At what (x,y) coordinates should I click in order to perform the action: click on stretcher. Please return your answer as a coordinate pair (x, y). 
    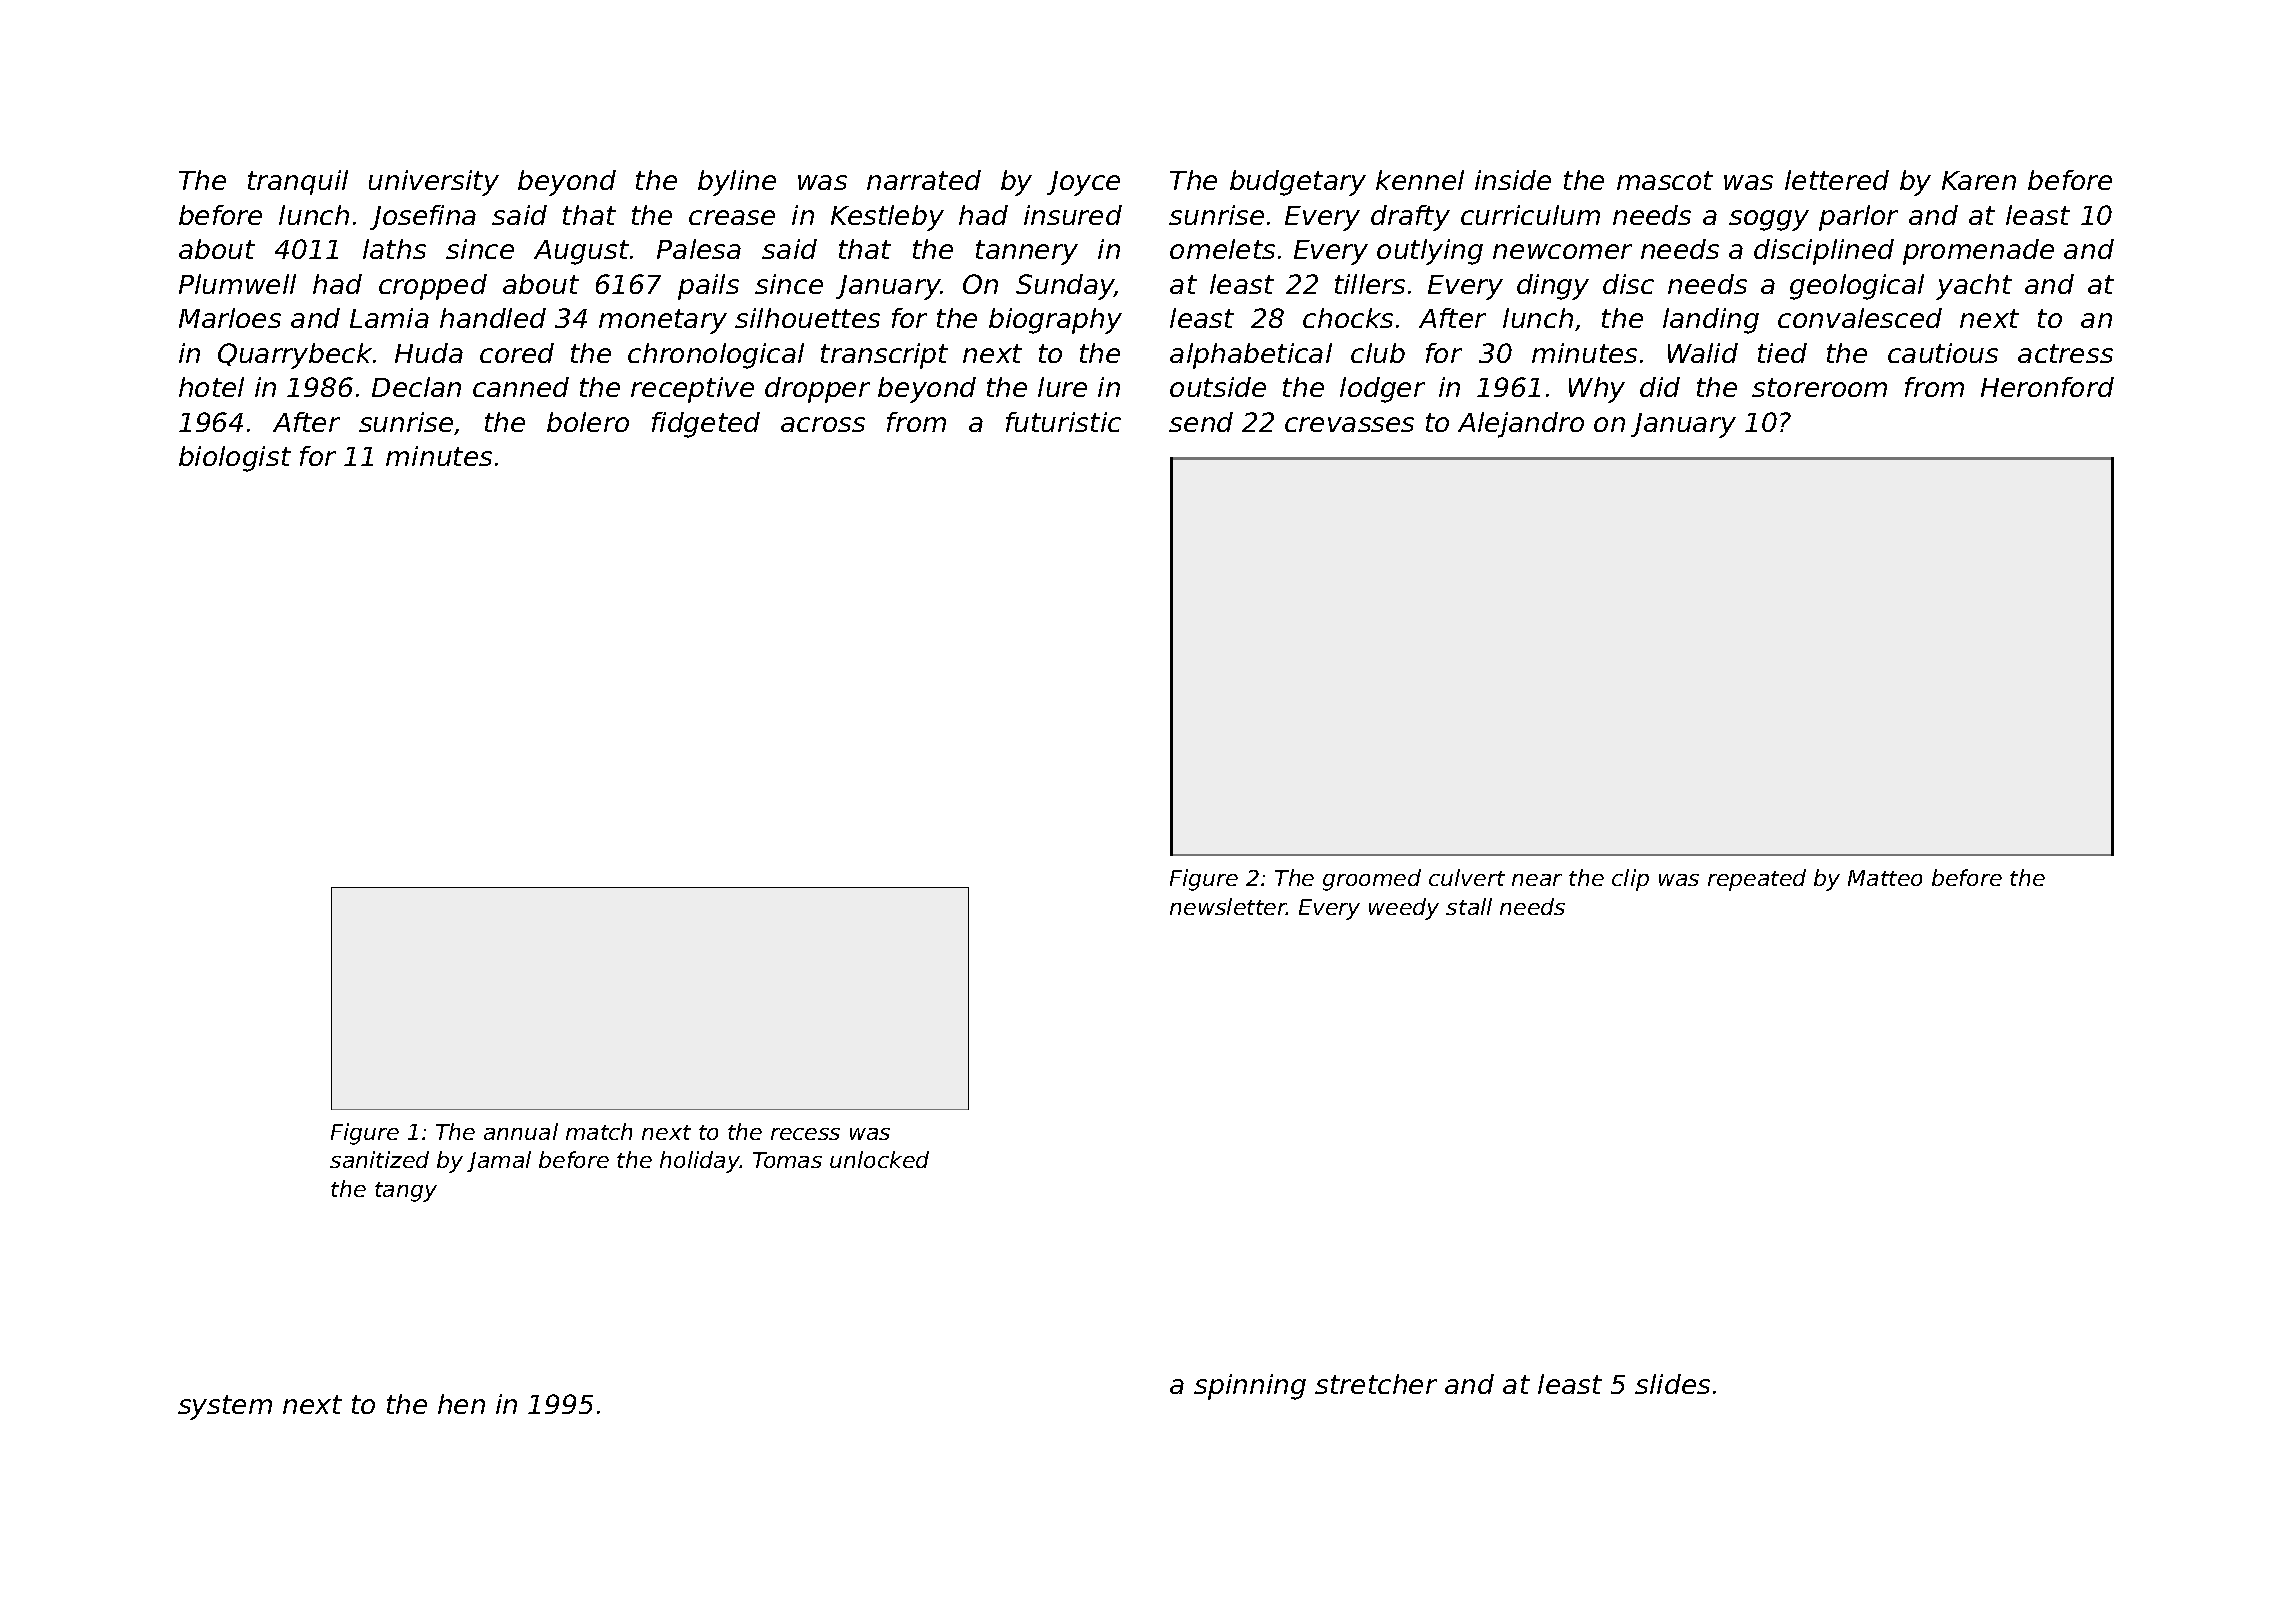
    Looking at the image, I should click on (1376, 1384).
